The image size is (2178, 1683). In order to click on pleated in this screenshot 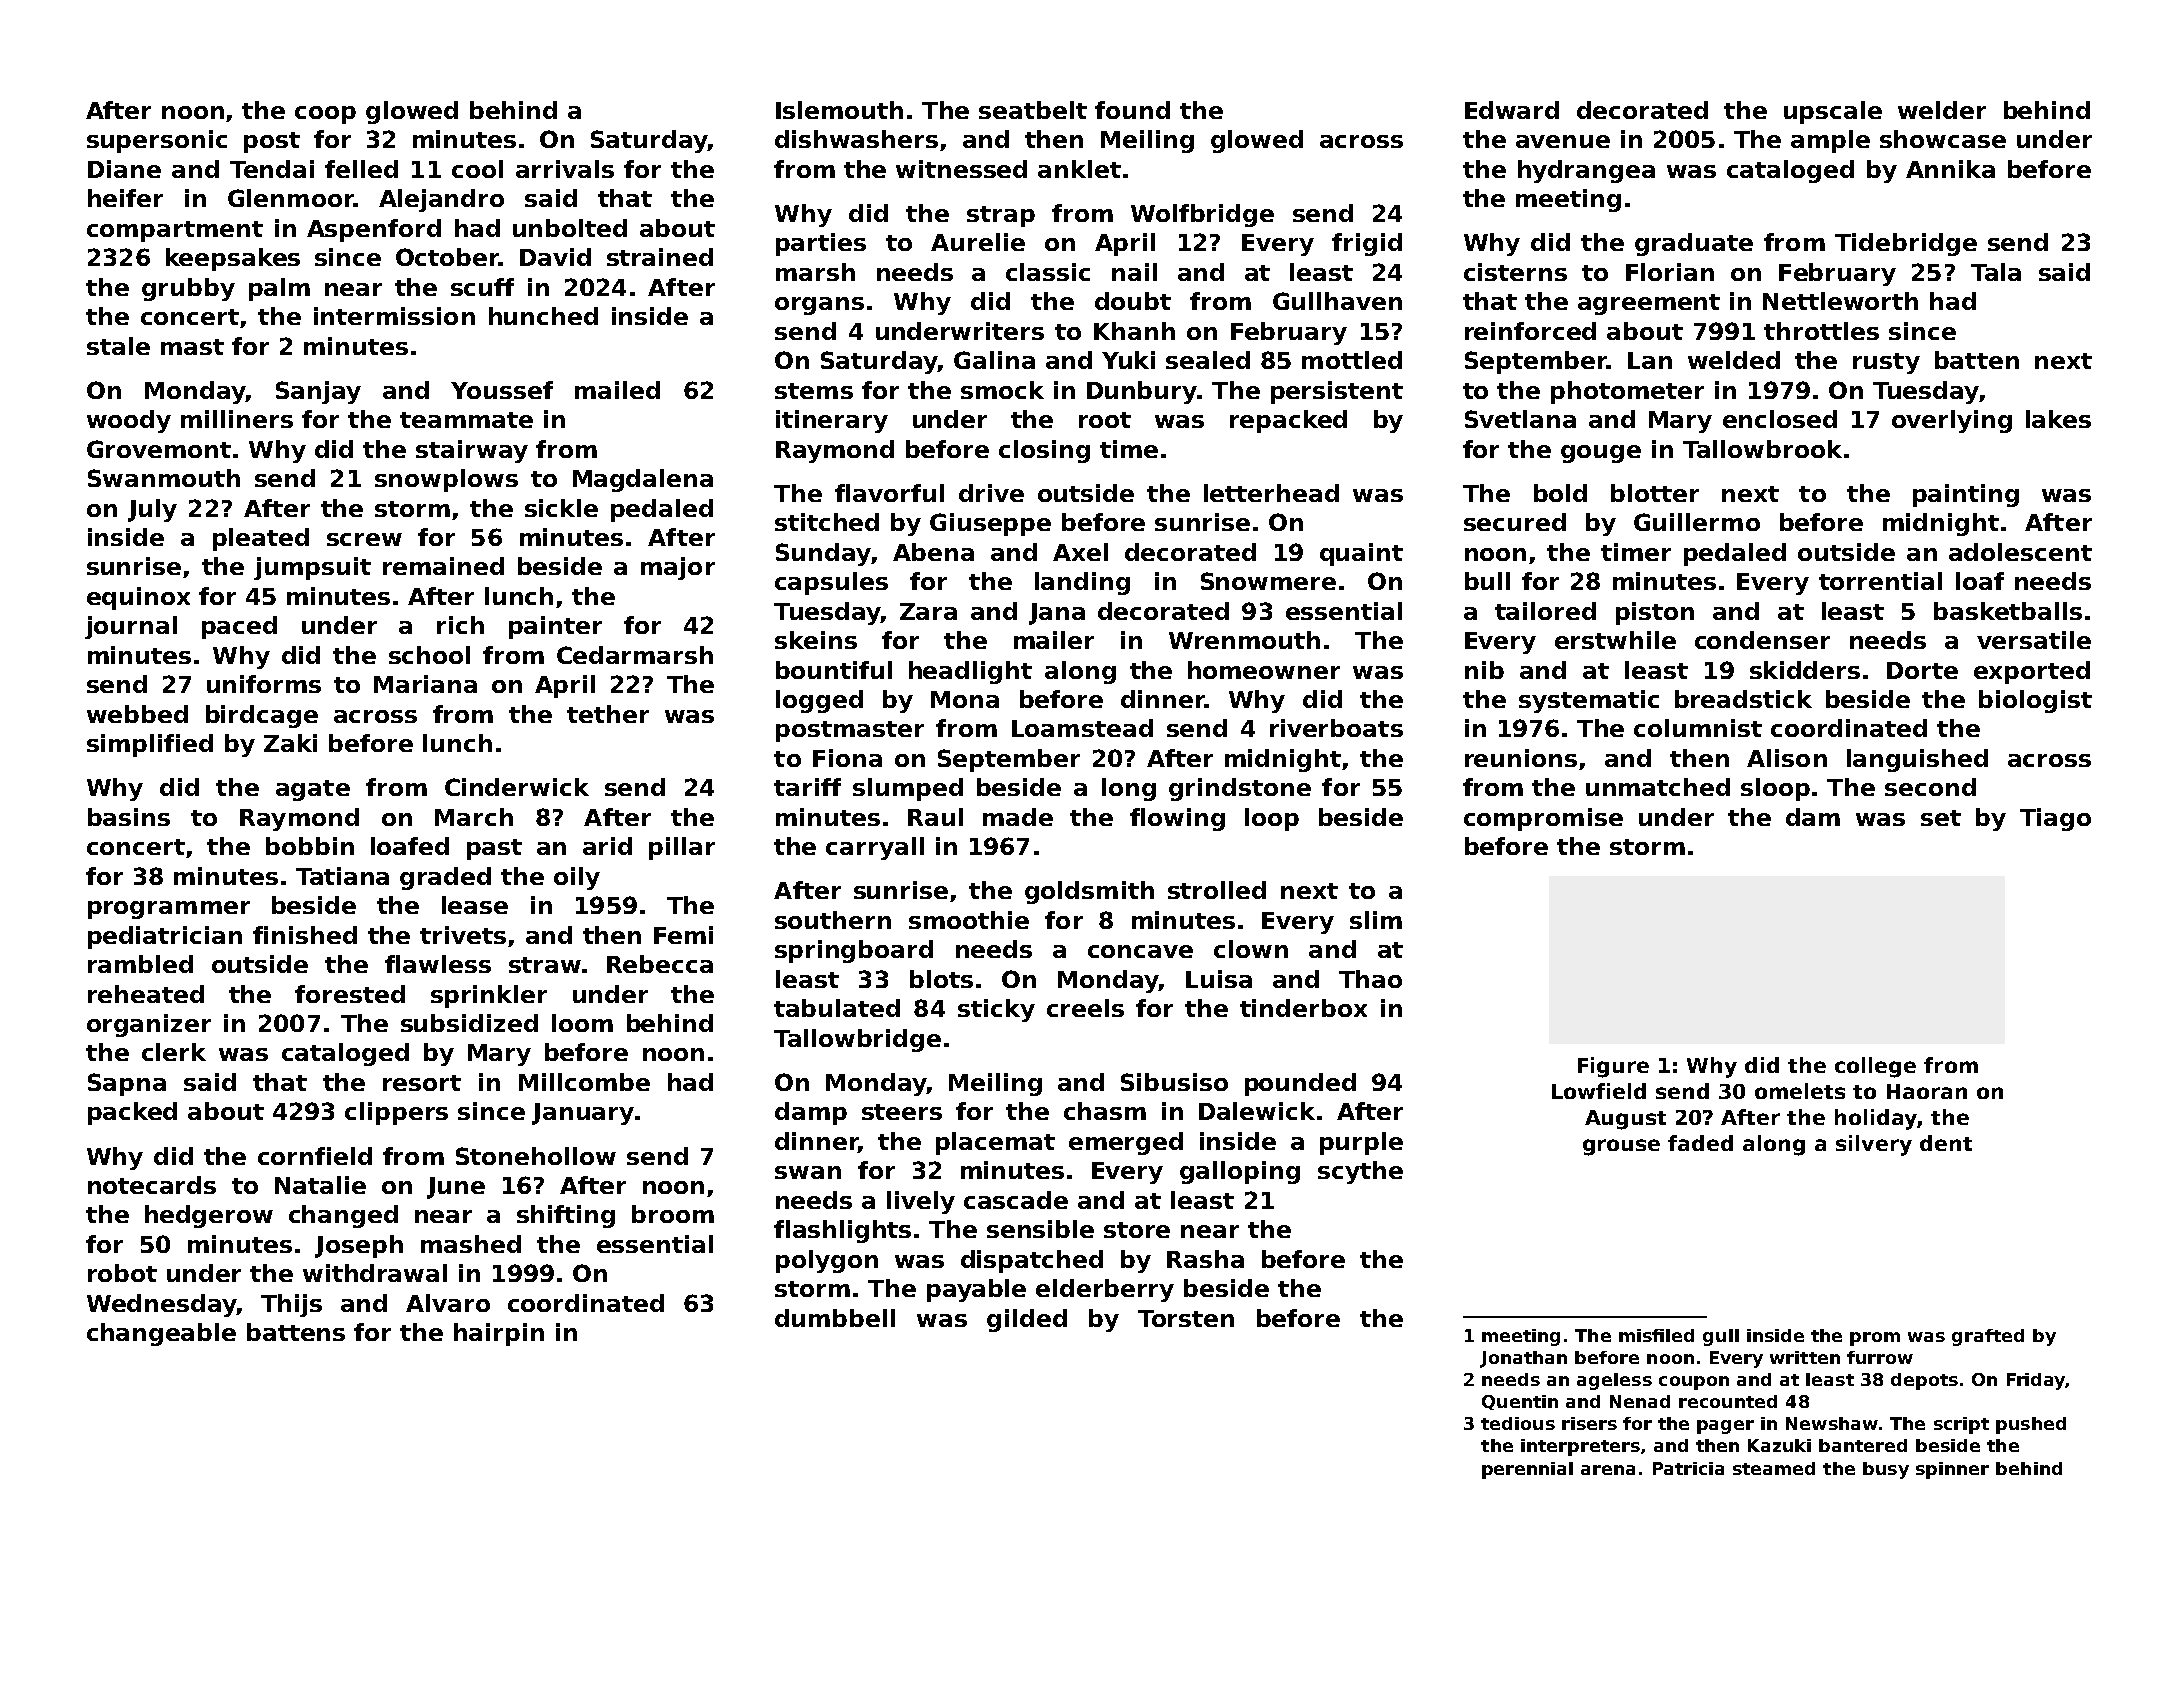, I will do `click(261, 539)`.
